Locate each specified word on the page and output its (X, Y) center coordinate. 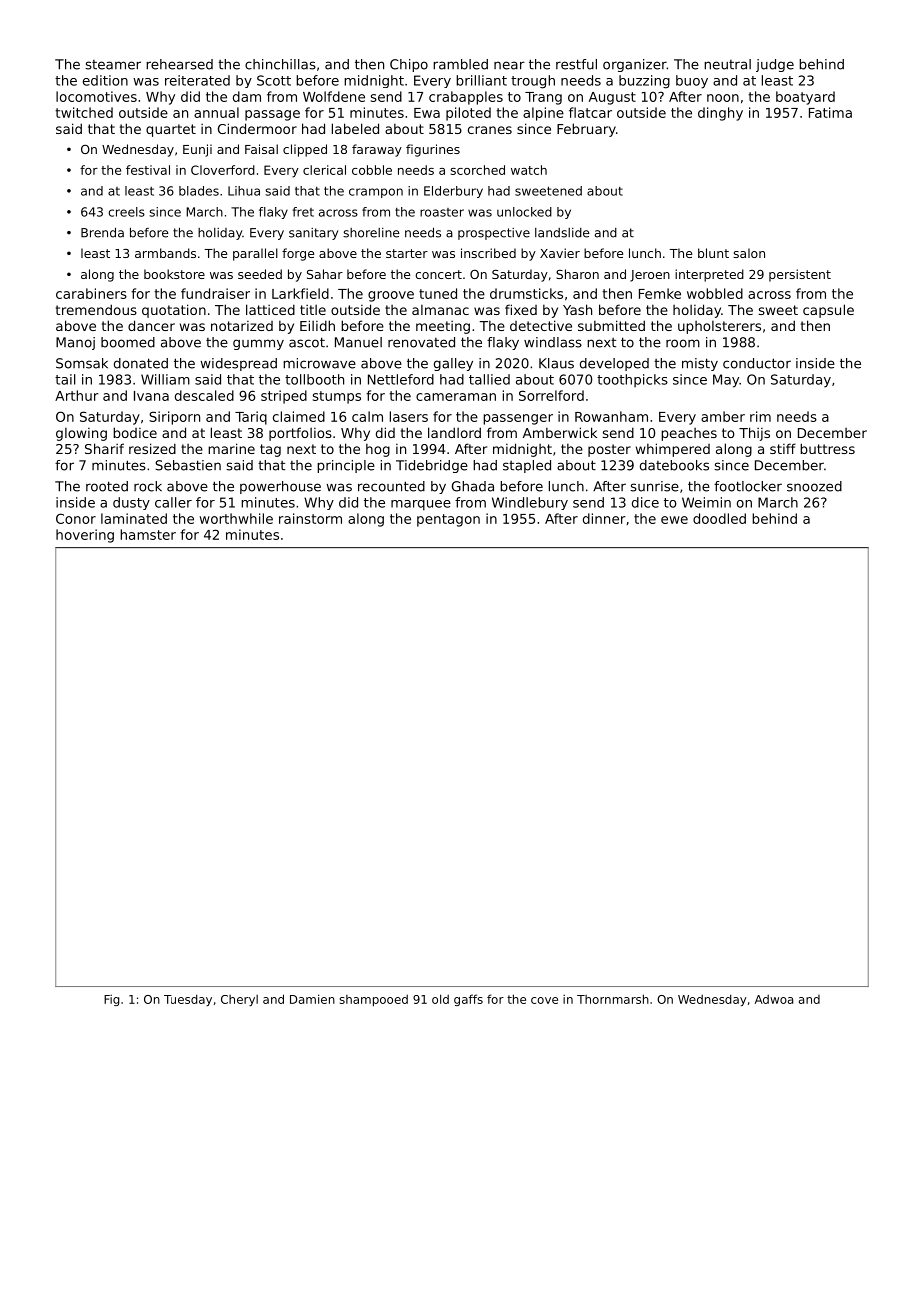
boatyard (805, 98)
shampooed (374, 1000)
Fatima (830, 112)
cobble (372, 170)
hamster (148, 534)
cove (544, 1000)
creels (126, 212)
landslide (562, 233)
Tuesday (188, 1000)
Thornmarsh (613, 999)
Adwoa (774, 999)
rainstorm (310, 518)
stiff (783, 448)
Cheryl (239, 1000)
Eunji (197, 150)
